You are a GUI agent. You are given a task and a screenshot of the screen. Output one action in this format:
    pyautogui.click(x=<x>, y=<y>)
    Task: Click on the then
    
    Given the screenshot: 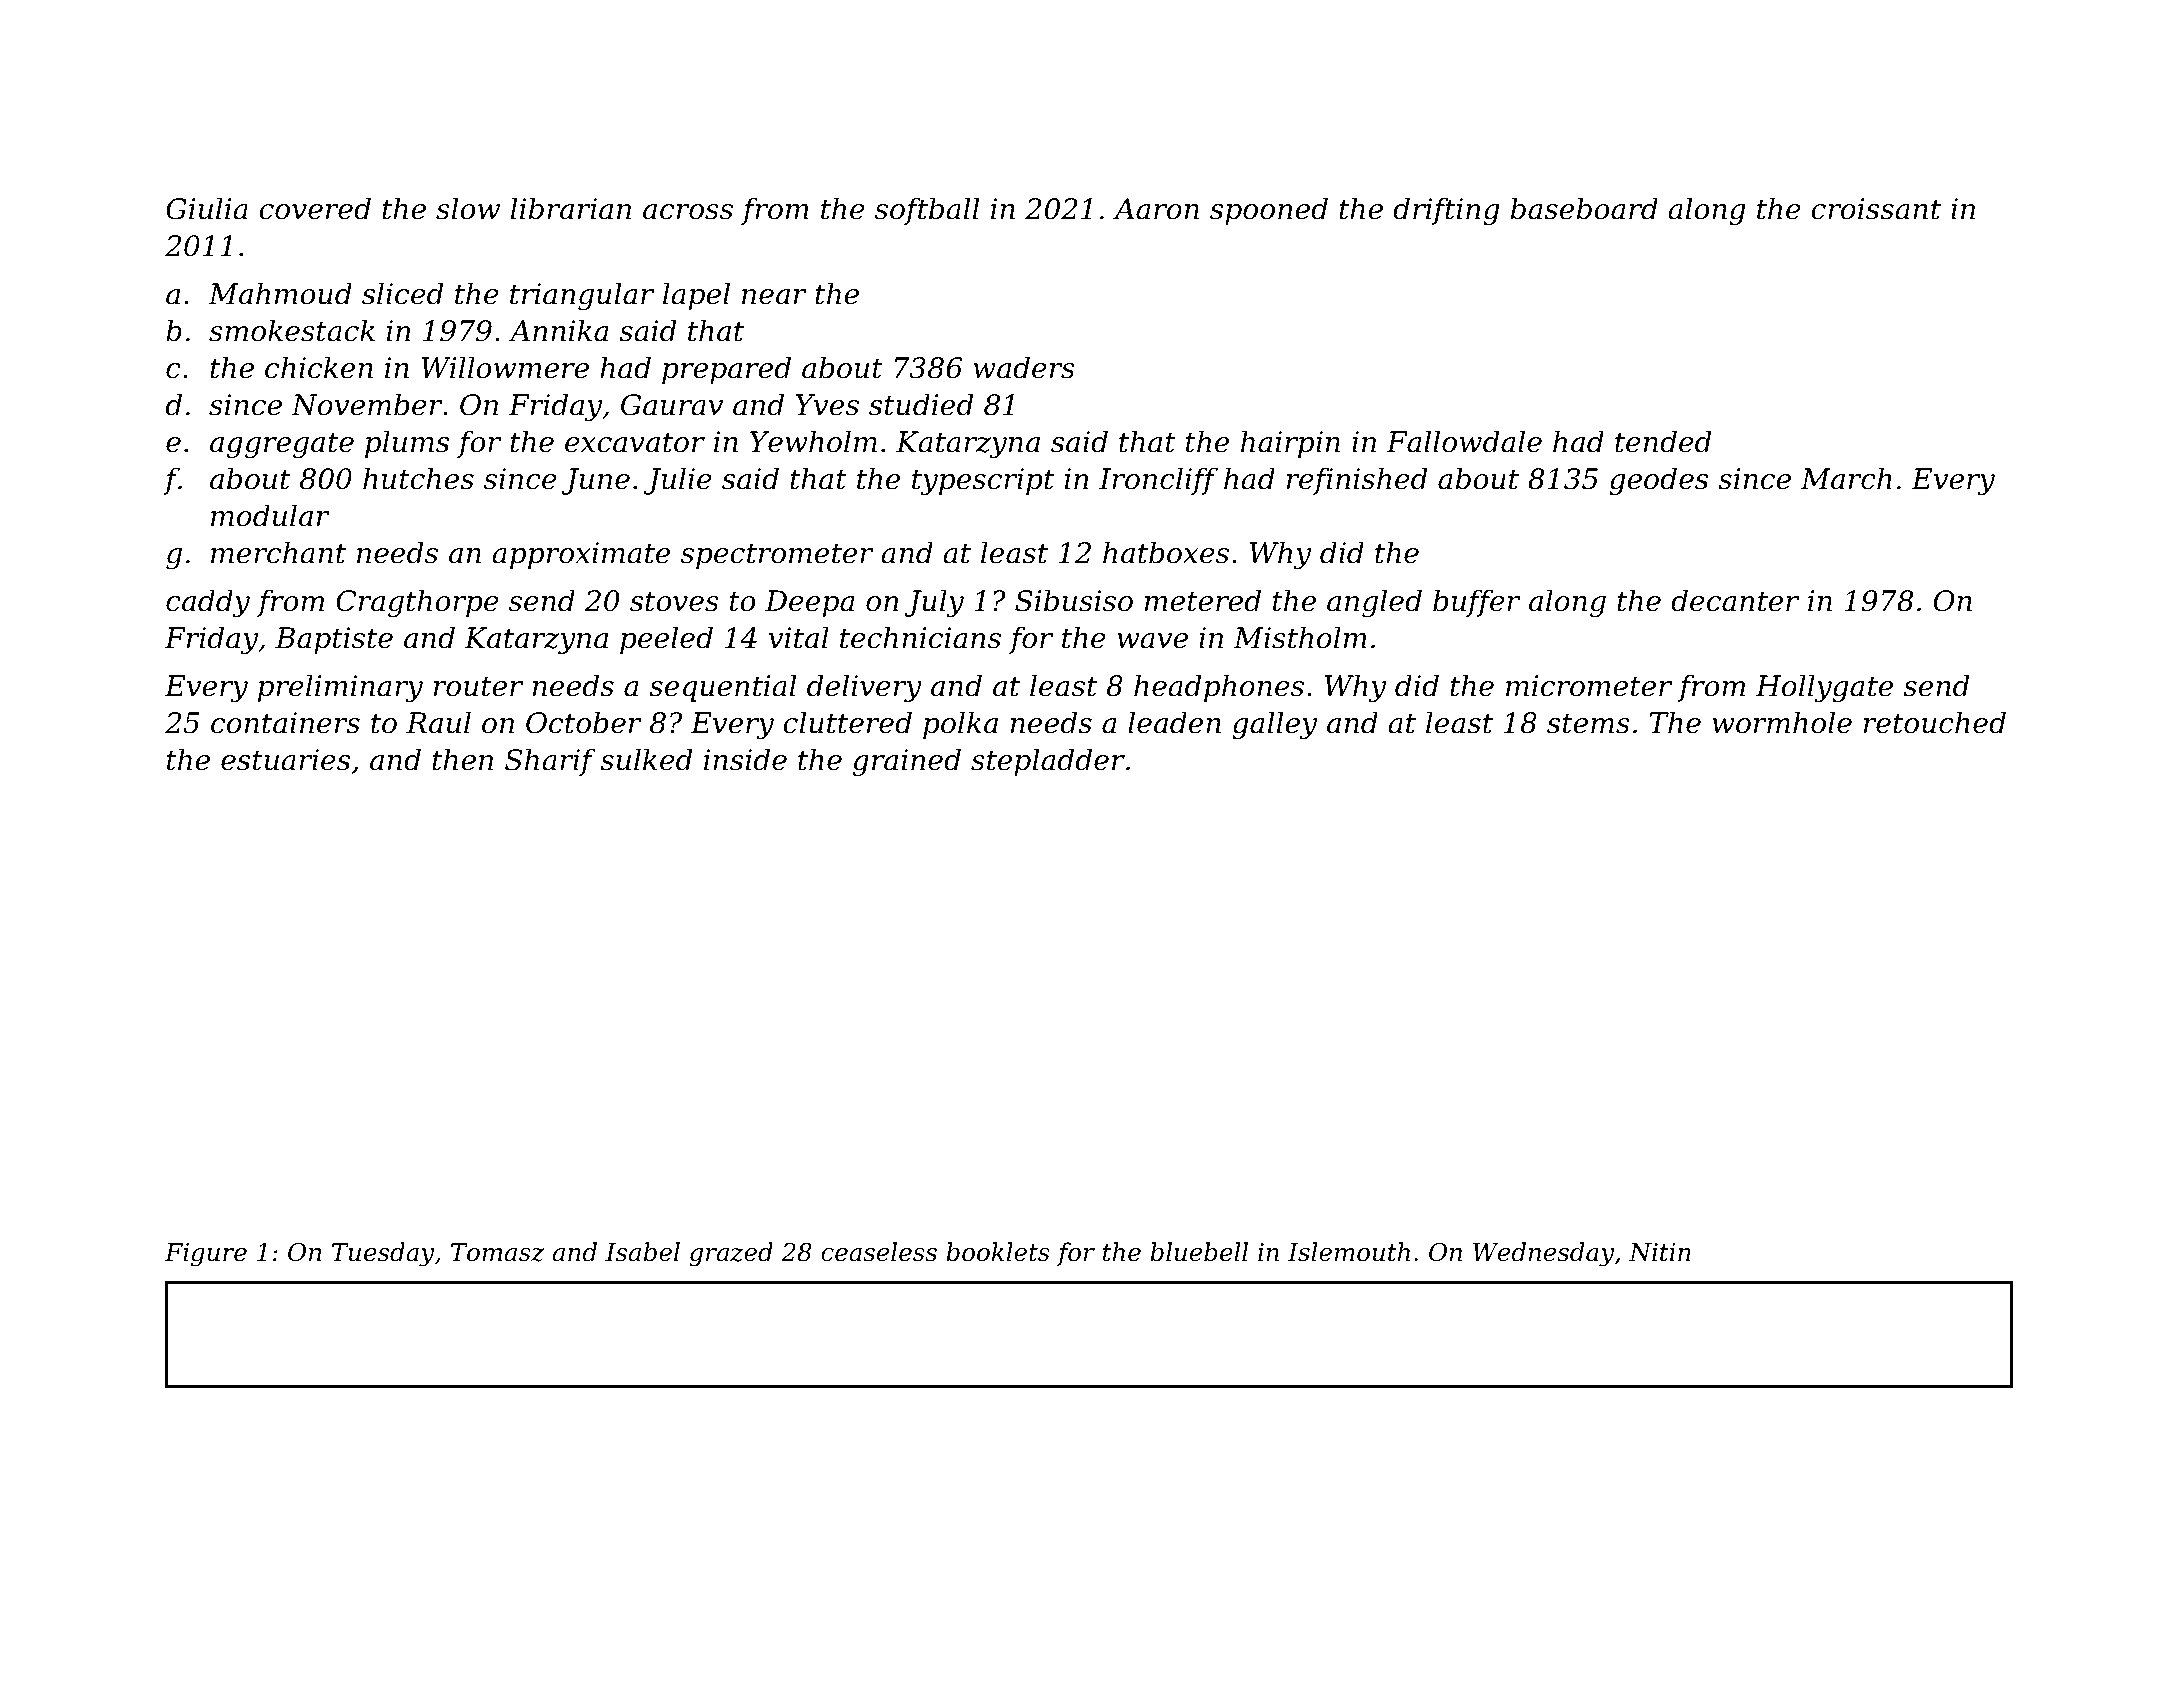 What is the action you would take?
    pyautogui.click(x=462, y=759)
